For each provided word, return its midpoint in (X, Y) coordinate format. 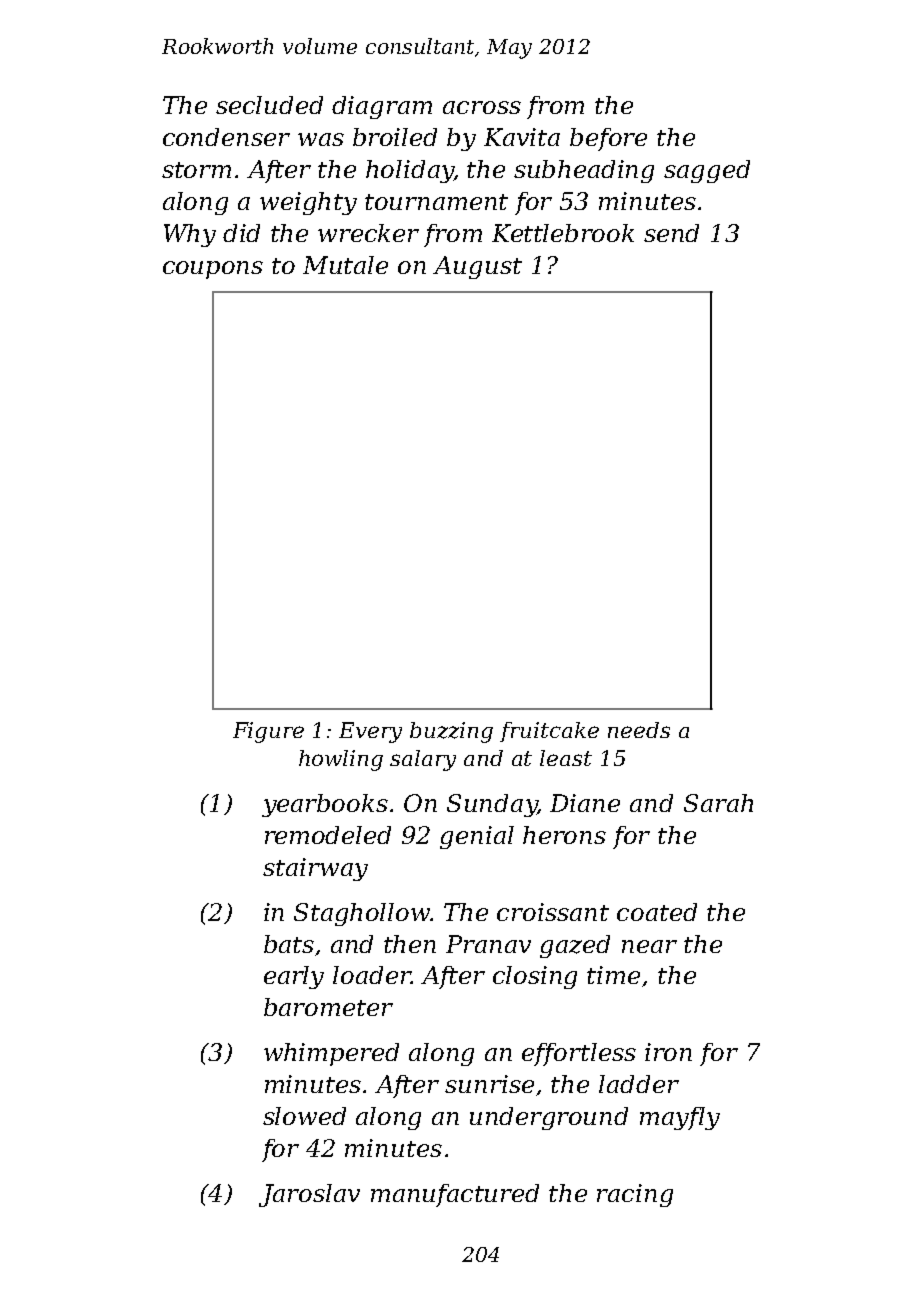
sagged (707, 171)
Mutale (345, 265)
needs (639, 730)
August (477, 267)
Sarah (718, 803)
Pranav (488, 944)
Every (370, 732)
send (671, 233)
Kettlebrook (563, 233)
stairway (315, 869)
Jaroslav (309, 1195)
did (241, 233)
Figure (268, 732)
